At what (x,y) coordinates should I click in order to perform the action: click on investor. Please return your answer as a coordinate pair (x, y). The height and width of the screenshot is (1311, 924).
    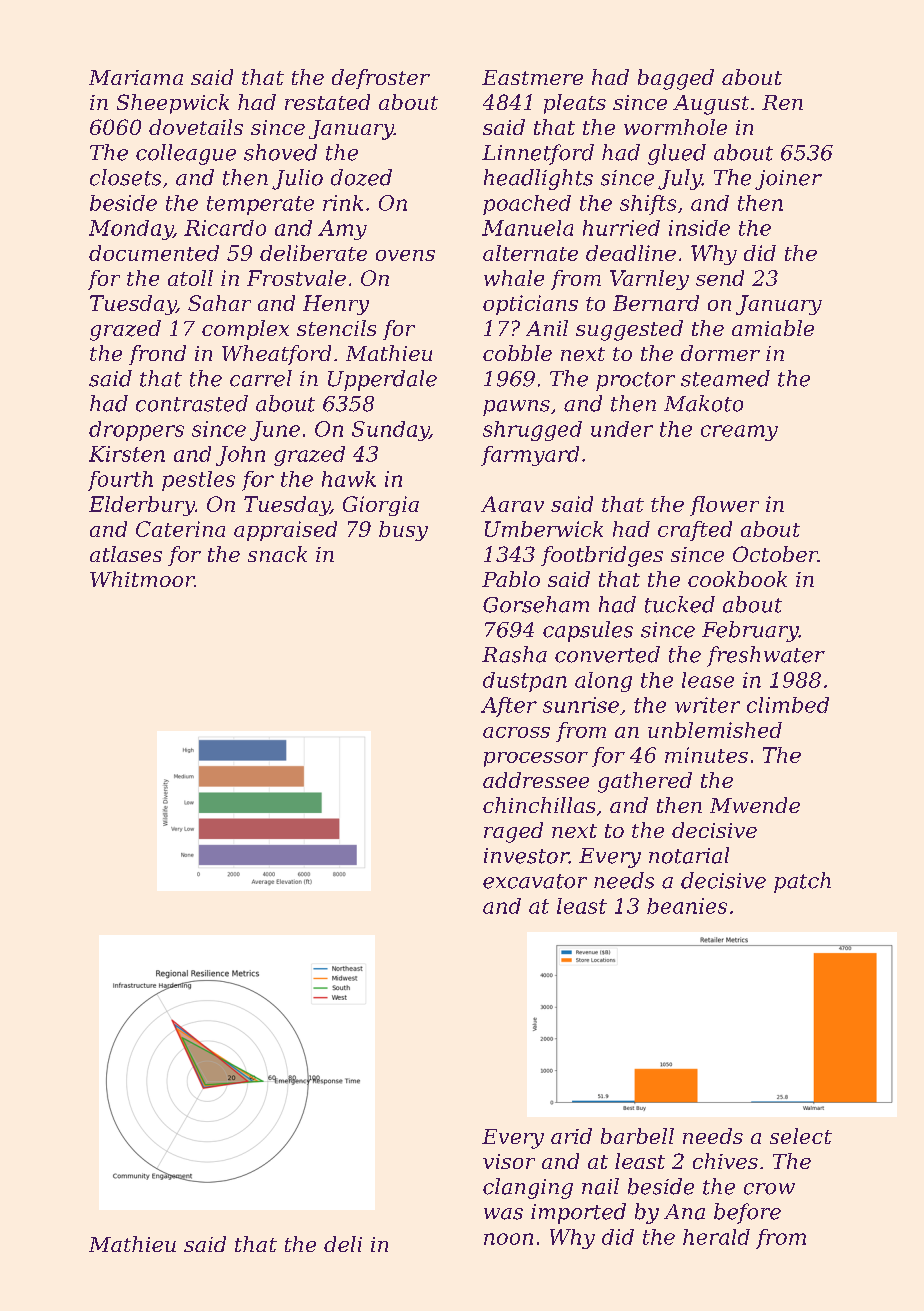
    Looking at the image, I should click on (526, 856).
